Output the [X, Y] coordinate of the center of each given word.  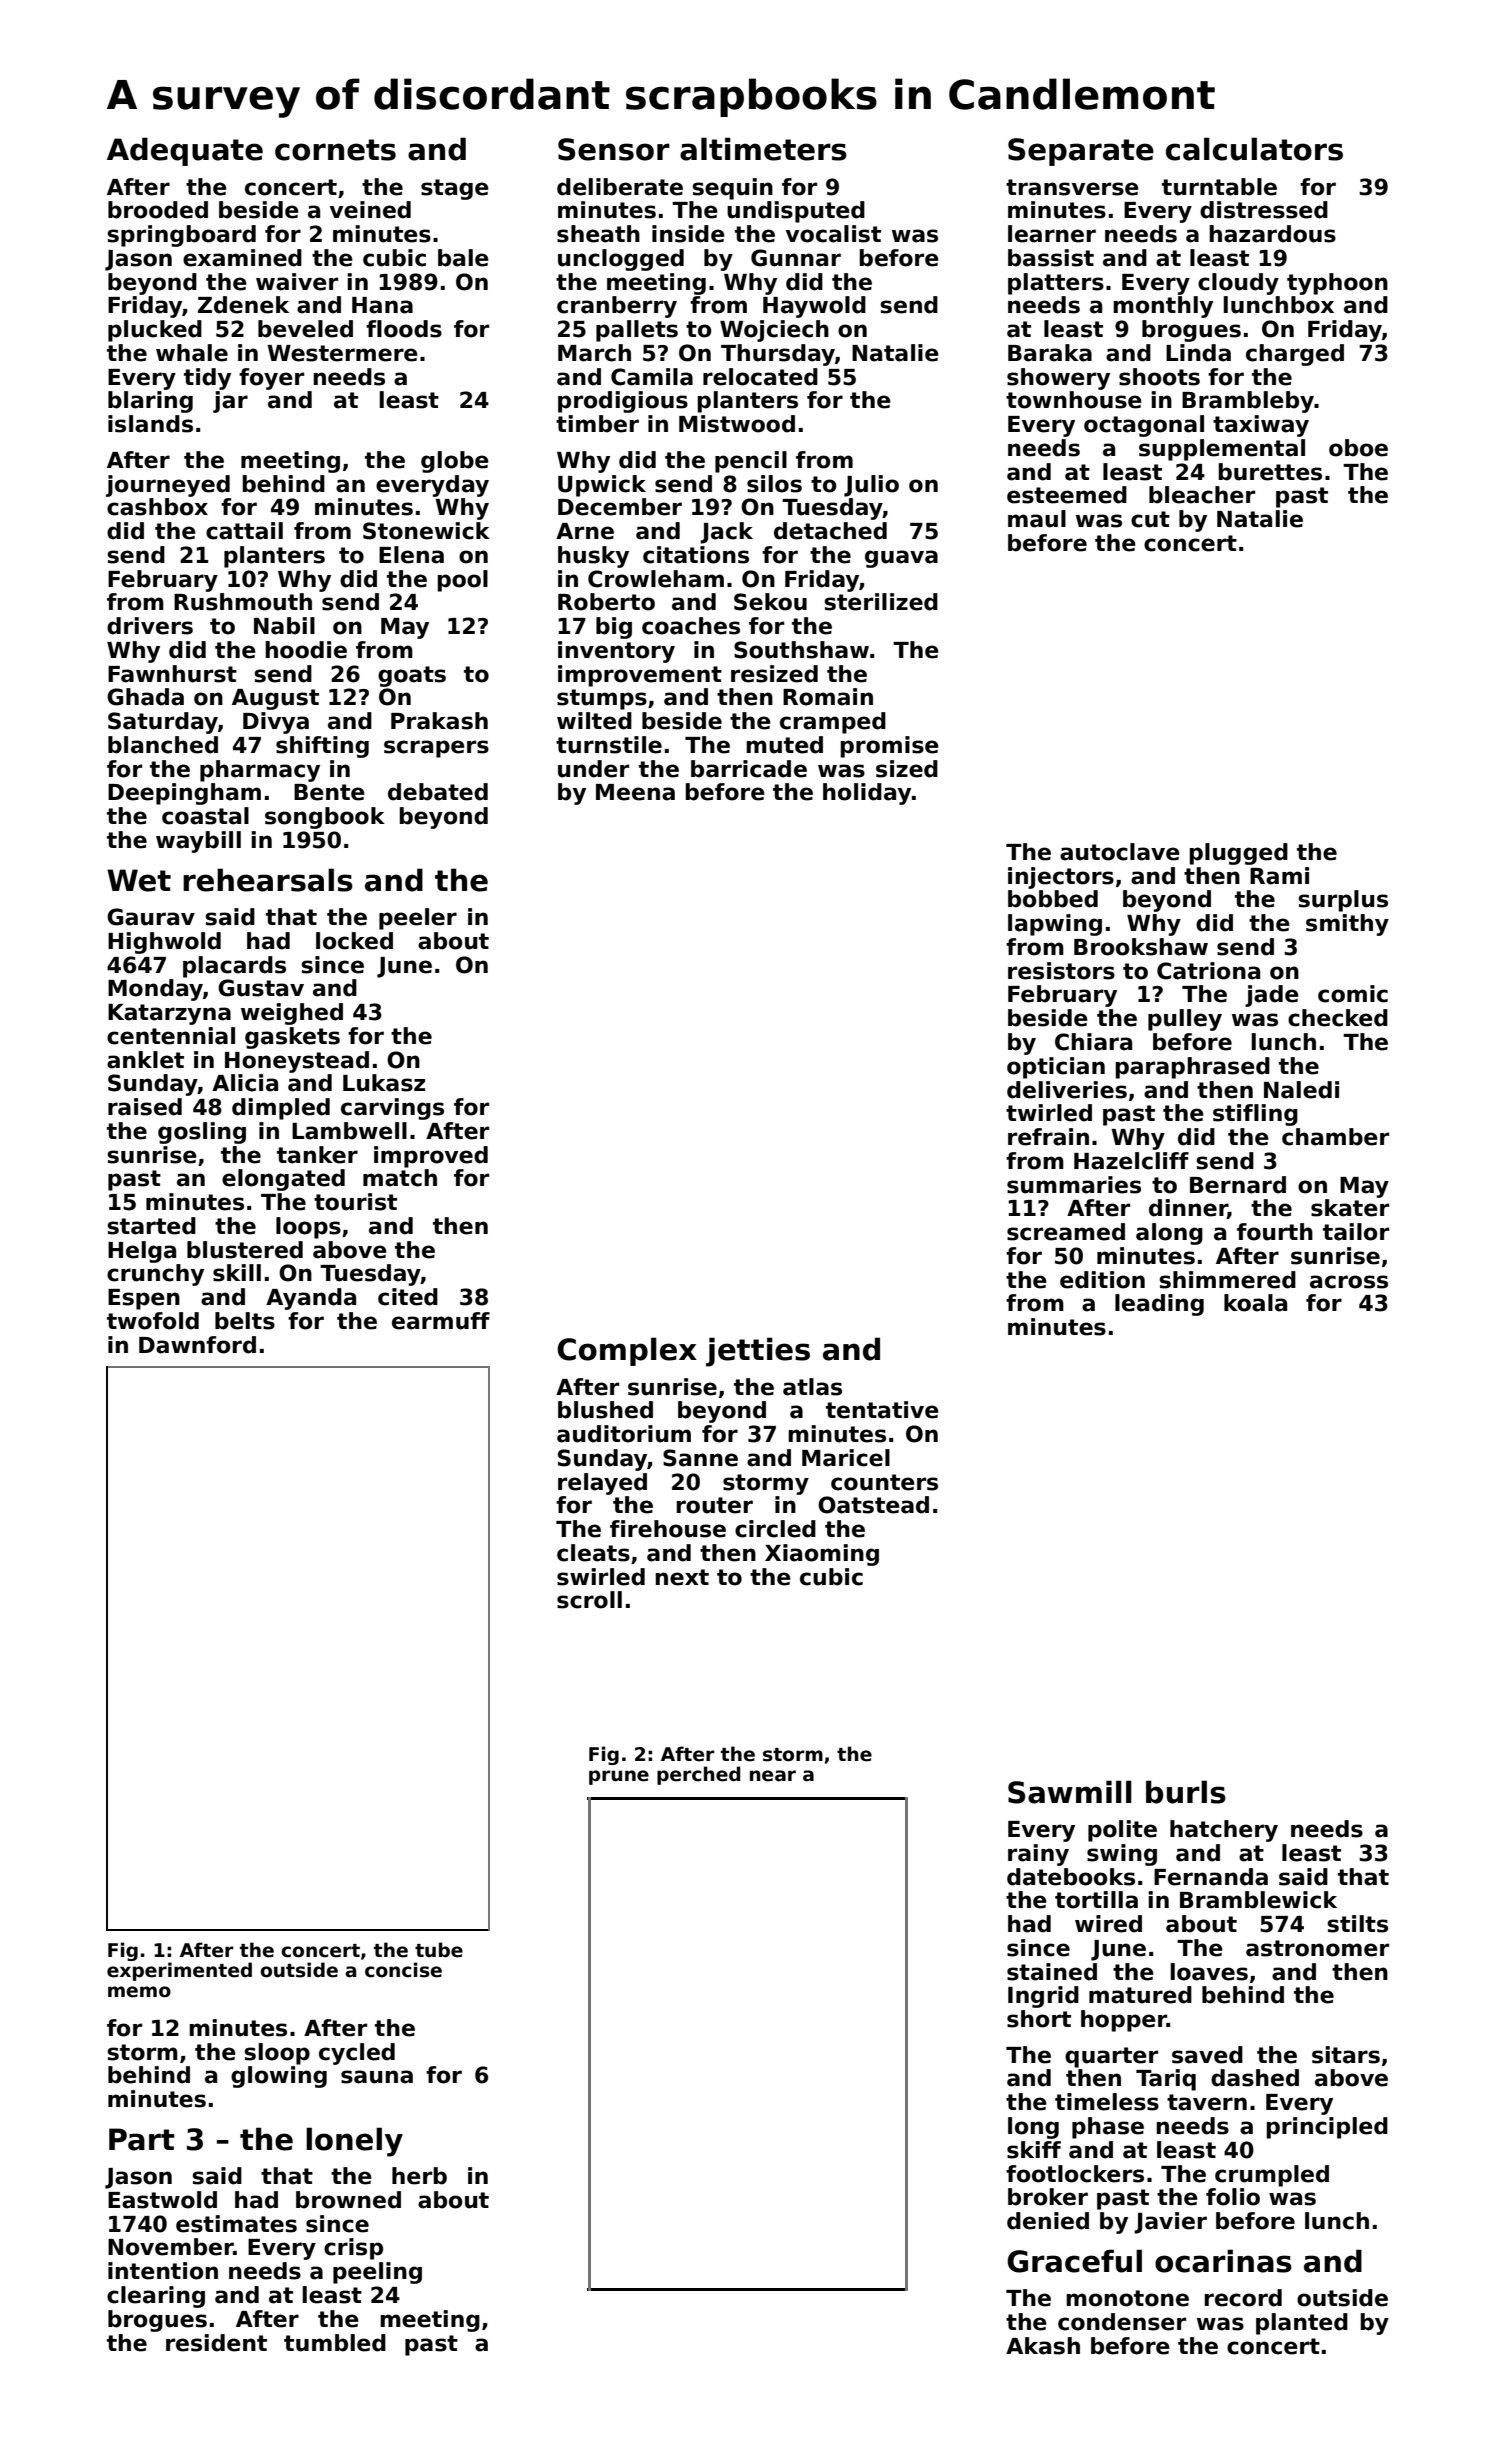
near [773, 1776]
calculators [1254, 149]
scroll [589, 1600]
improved [431, 1157]
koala [1255, 1303]
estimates [236, 2224]
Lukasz [384, 1083]
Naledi [1301, 1090]
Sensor [614, 149]
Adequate [185, 151]
